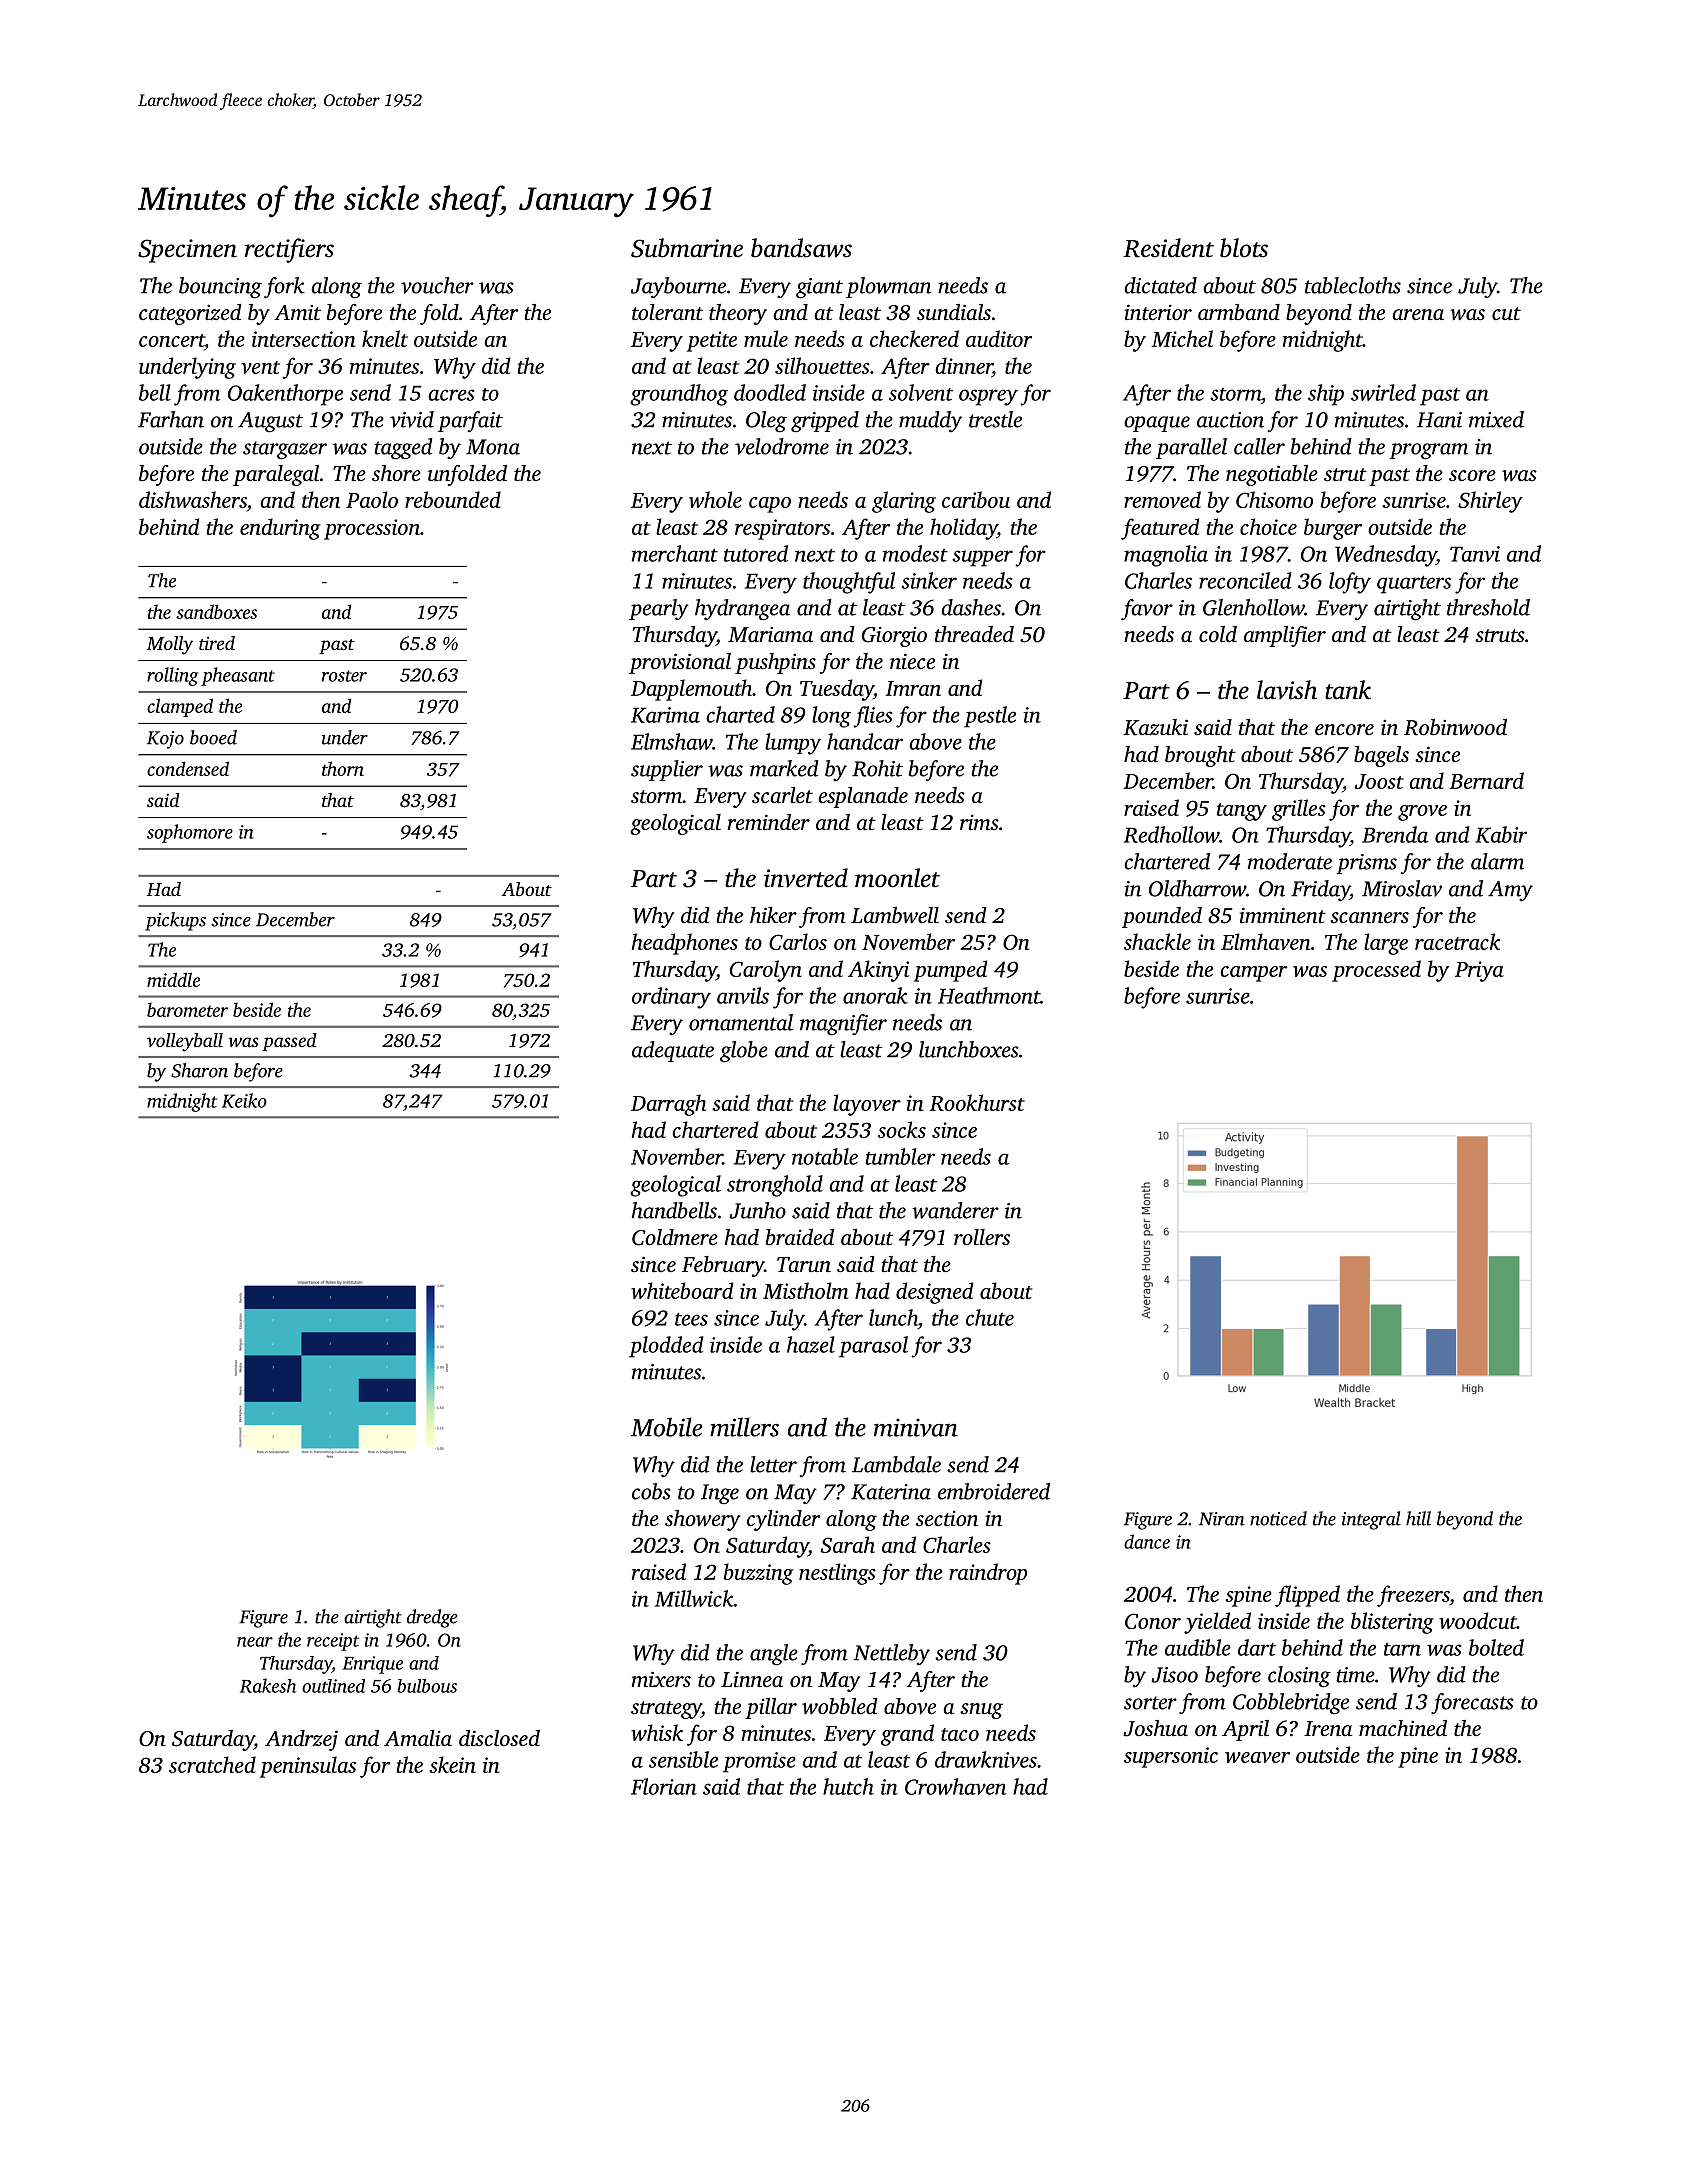 This screenshot has height=2178, width=1683. I want to click on paralegal, so click(276, 475).
